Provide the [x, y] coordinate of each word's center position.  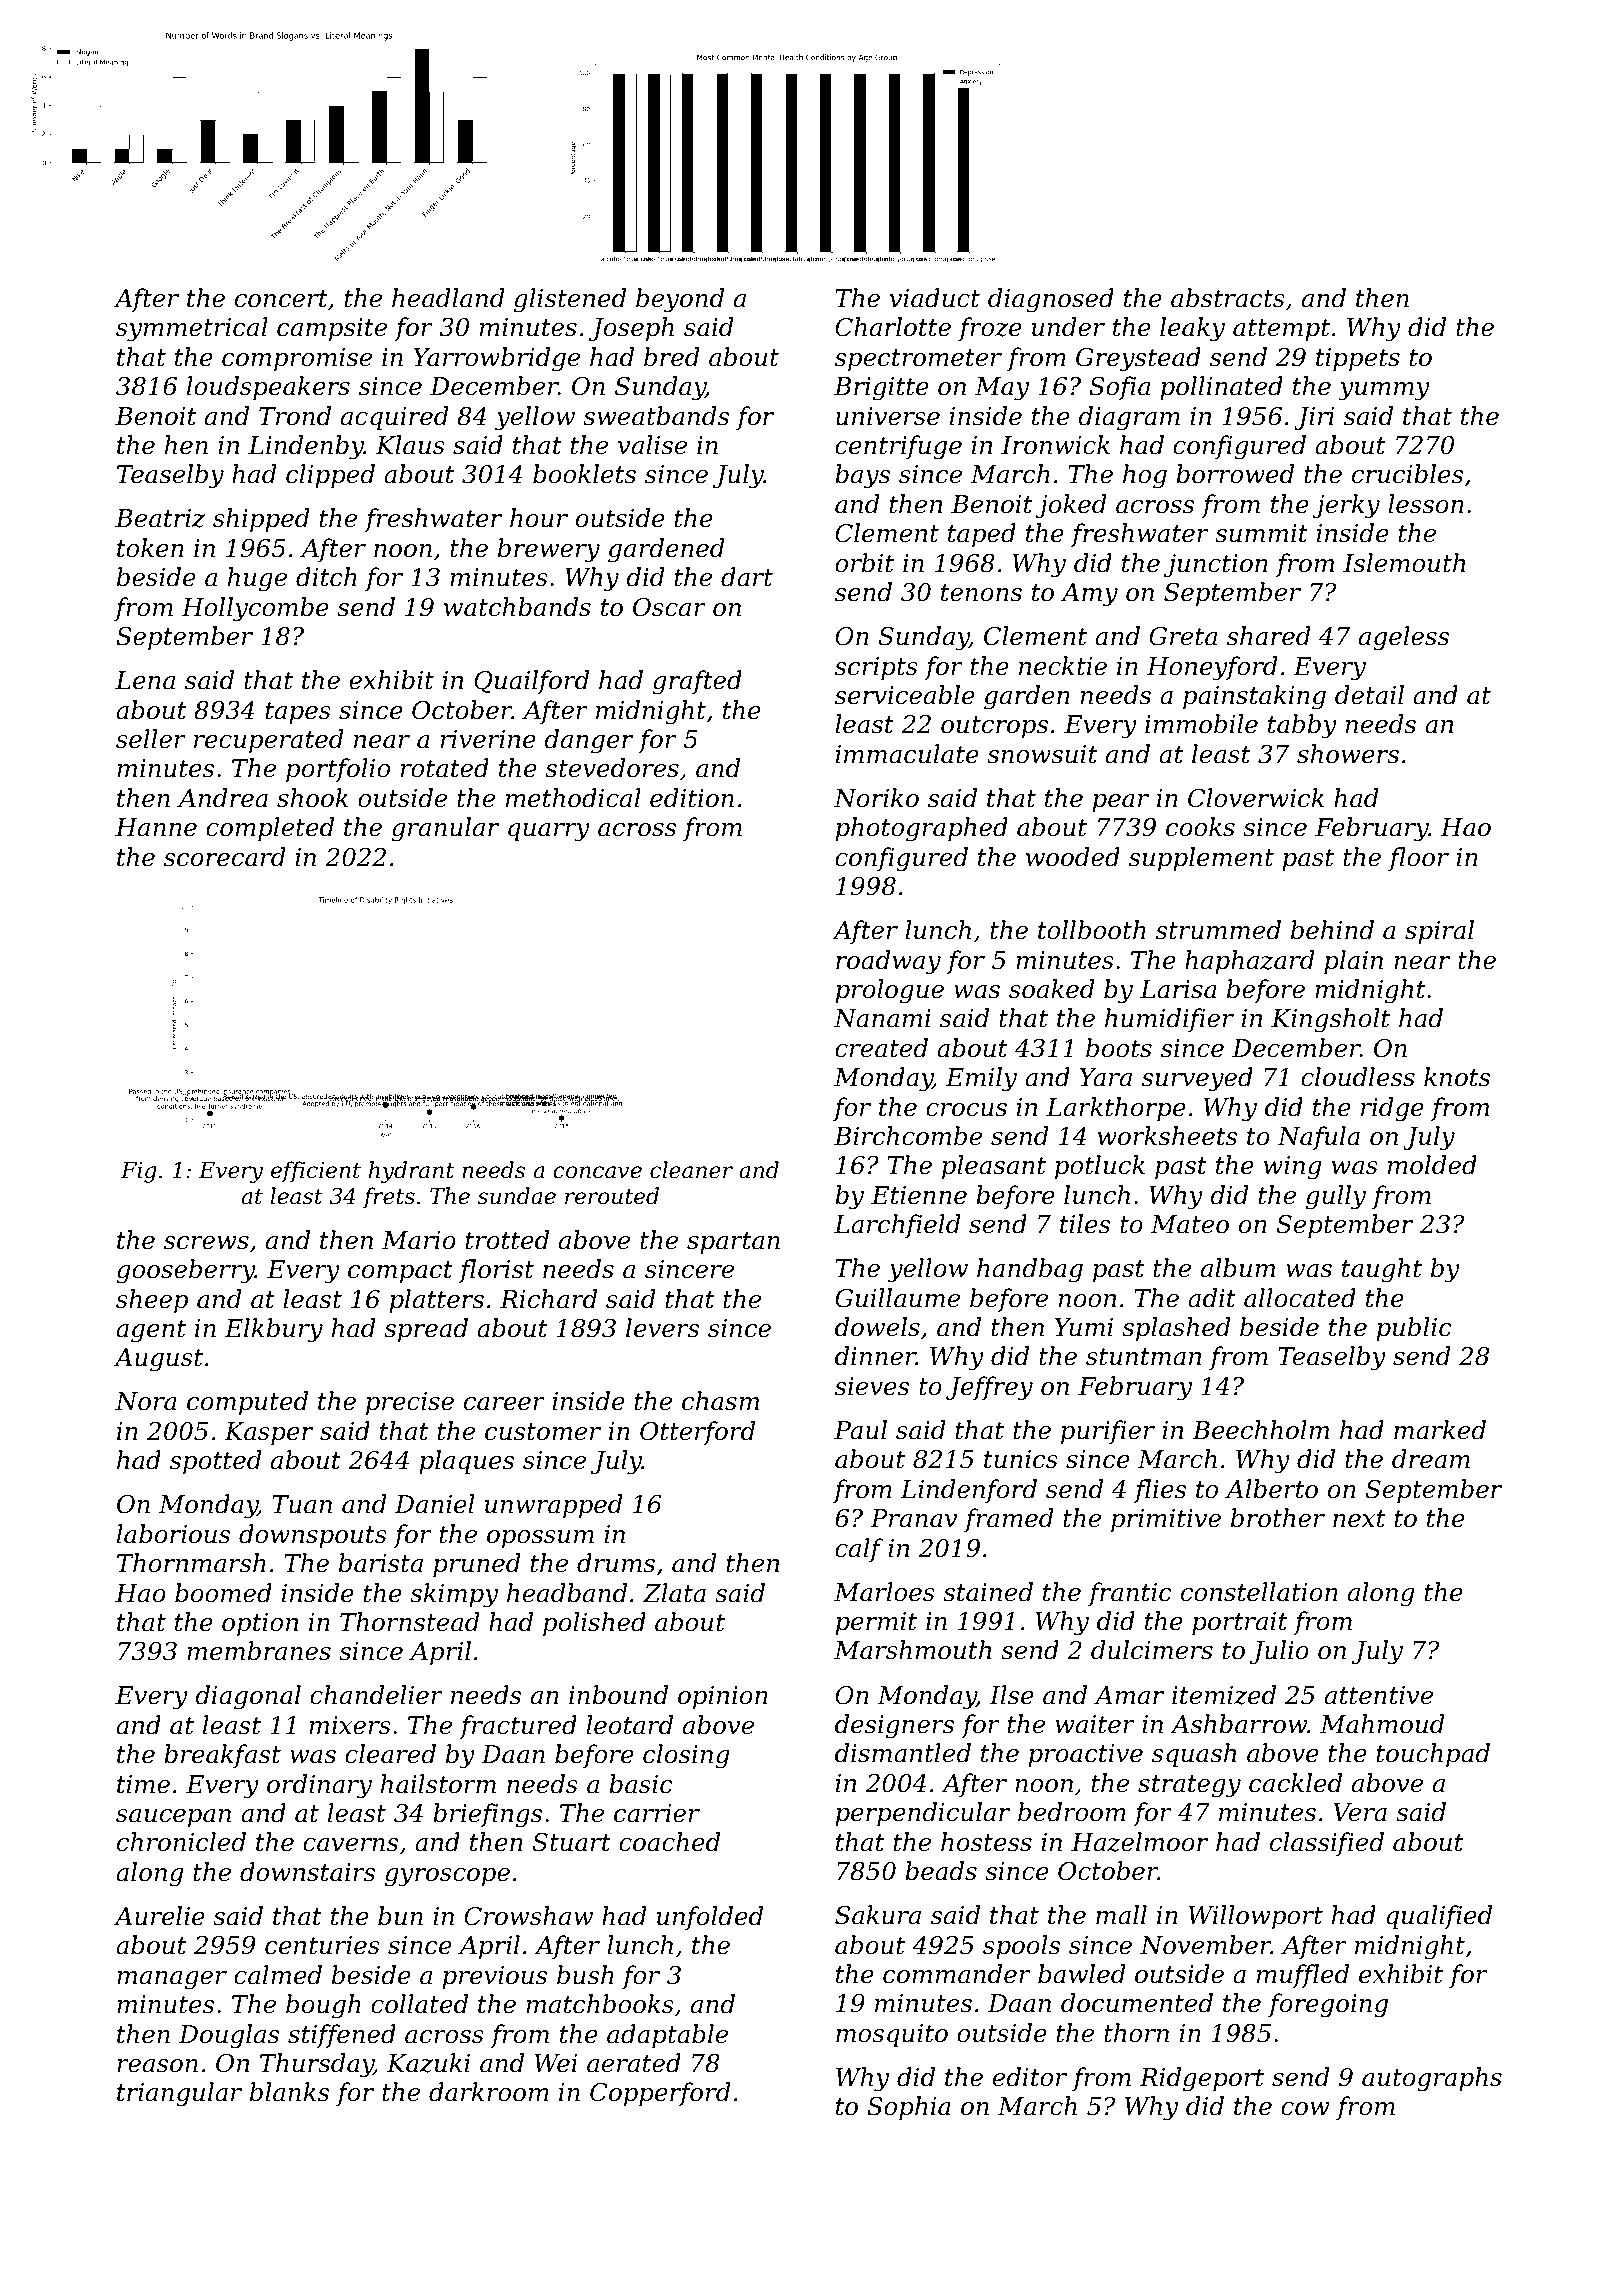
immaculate [907, 754]
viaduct [935, 298]
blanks [289, 2092]
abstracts [1228, 298]
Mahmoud [1382, 1724]
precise [410, 1403]
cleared [390, 1754]
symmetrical [192, 329]
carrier [657, 1813]
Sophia [909, 2108]
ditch [326, 577]
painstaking [1254, 697]
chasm [720, 1401]
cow [1305, 2109]
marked [1440, 1430]
